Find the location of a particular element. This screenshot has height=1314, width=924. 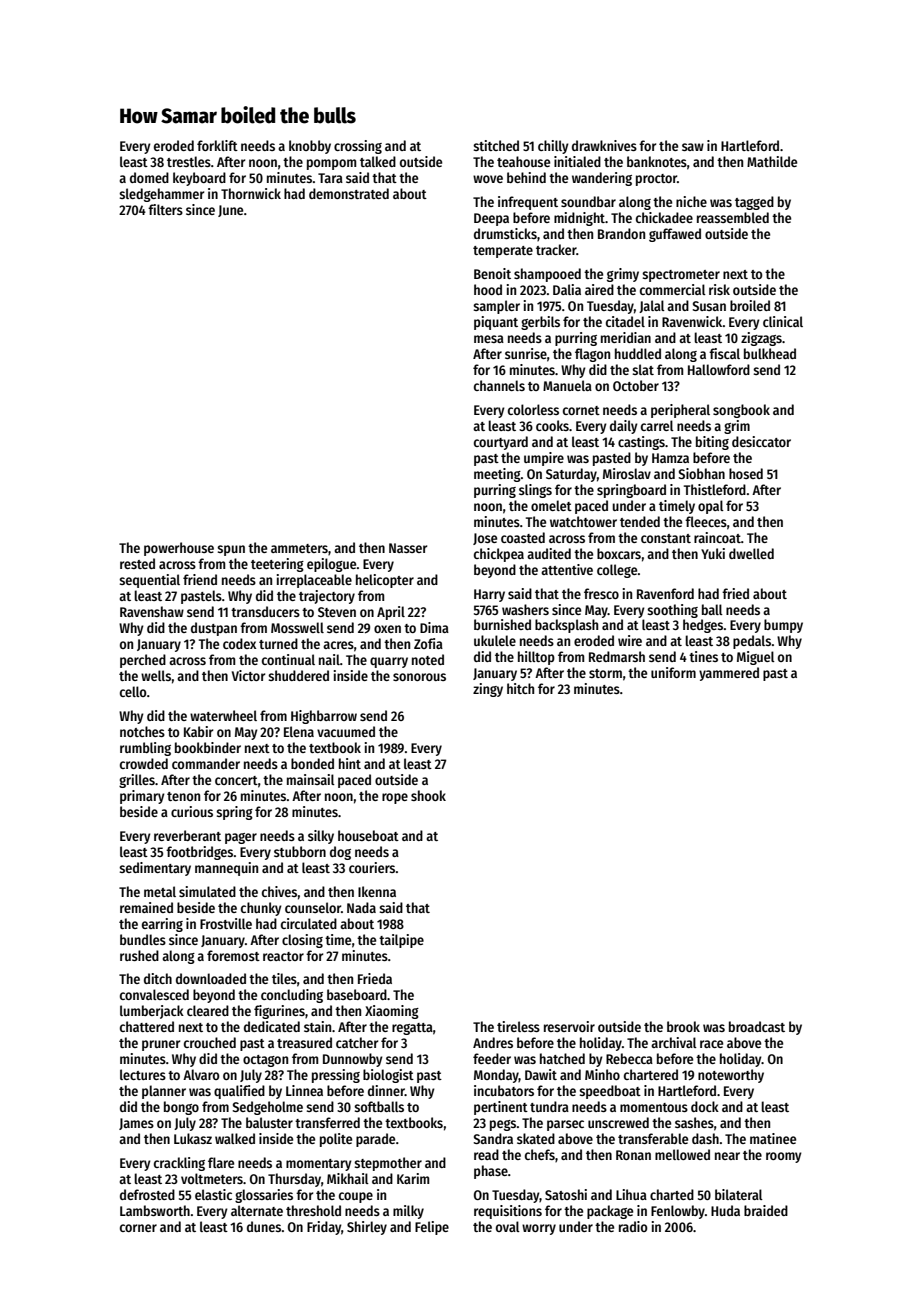

chickpea is located at coordinates (499, 555).
